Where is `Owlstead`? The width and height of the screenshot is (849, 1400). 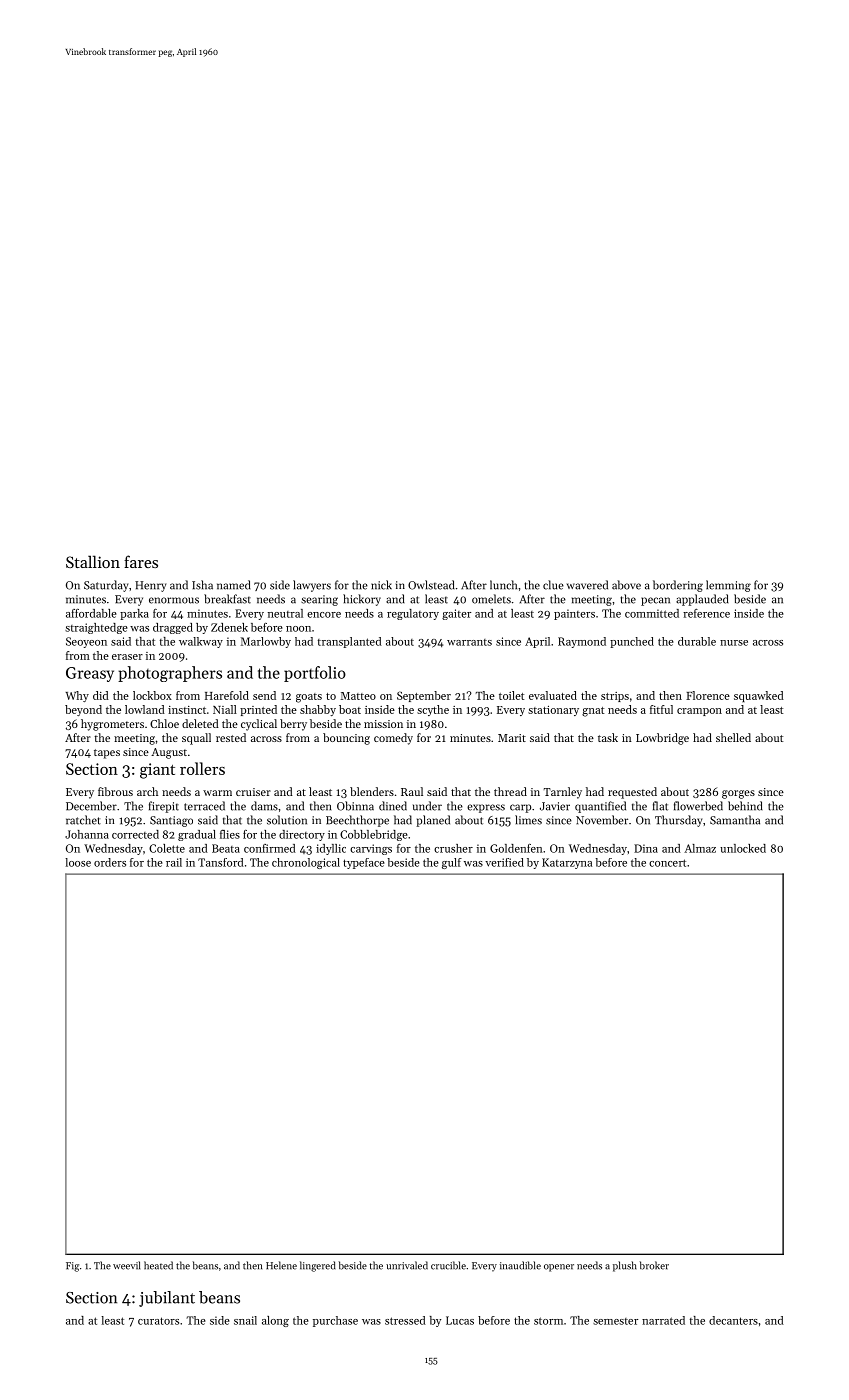
Owlstead is located at coordinates (431, 585).
